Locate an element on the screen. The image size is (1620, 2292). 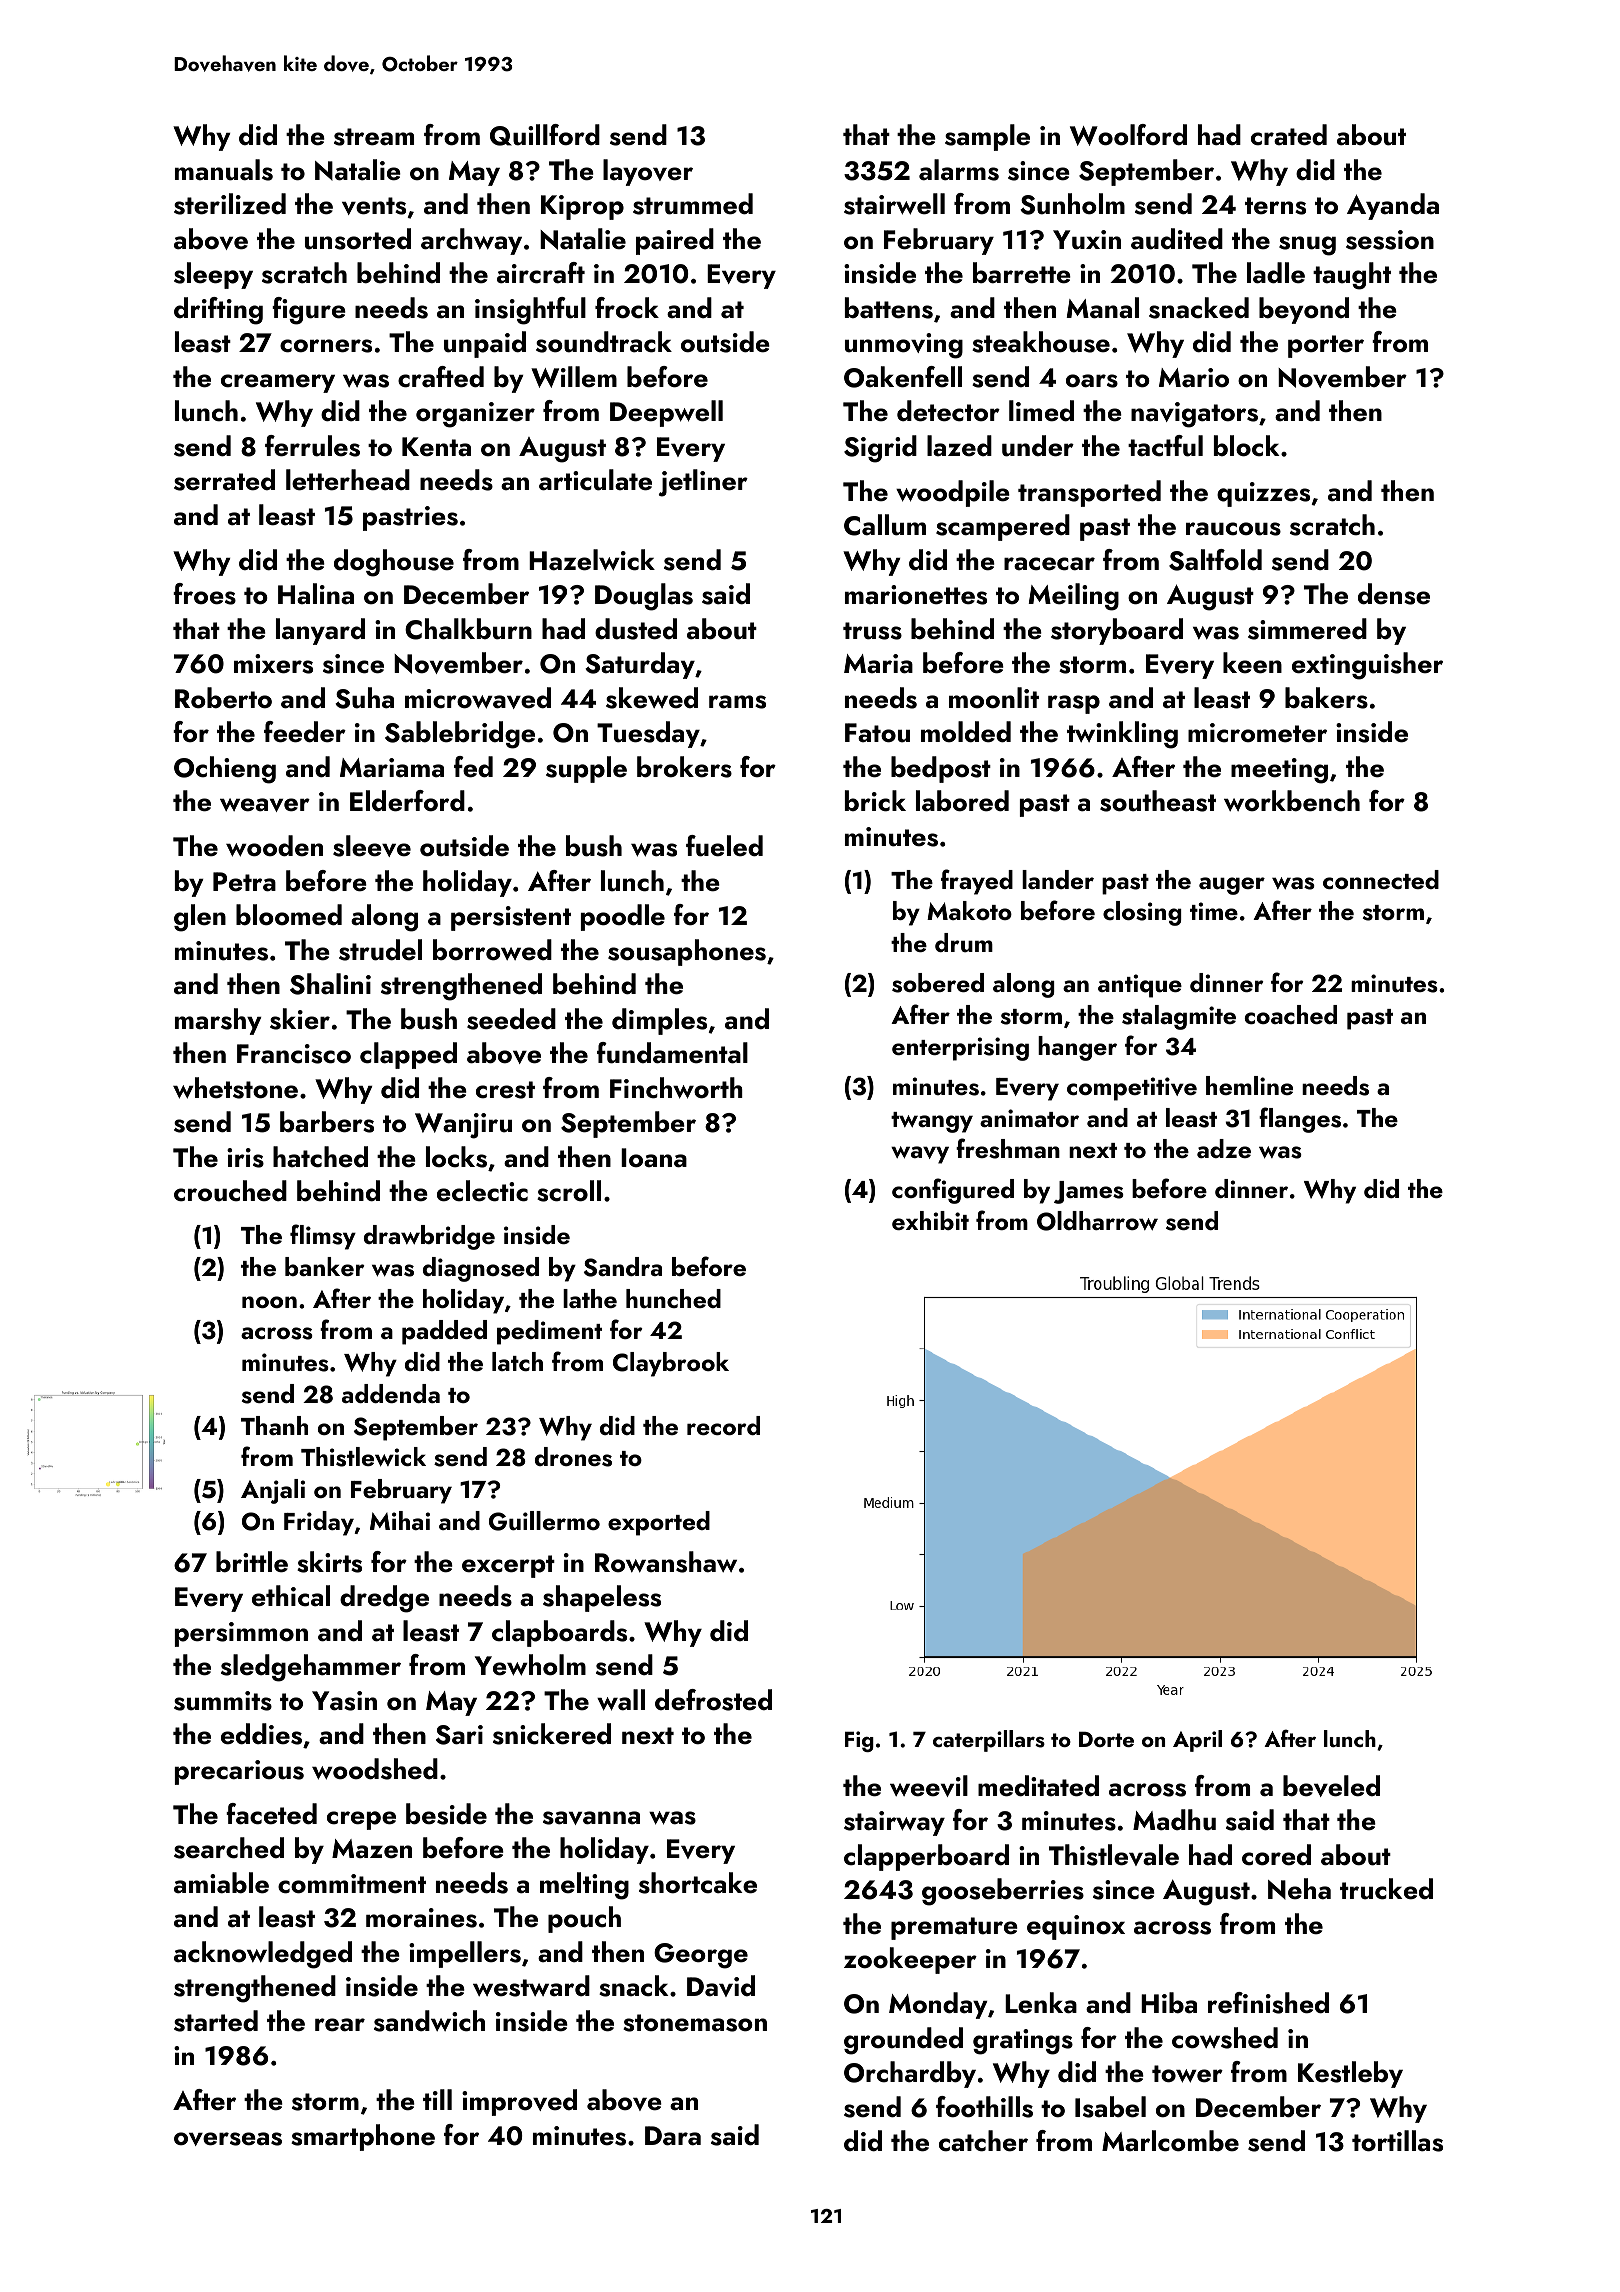
summits is located at coordinates (223, 1701).
